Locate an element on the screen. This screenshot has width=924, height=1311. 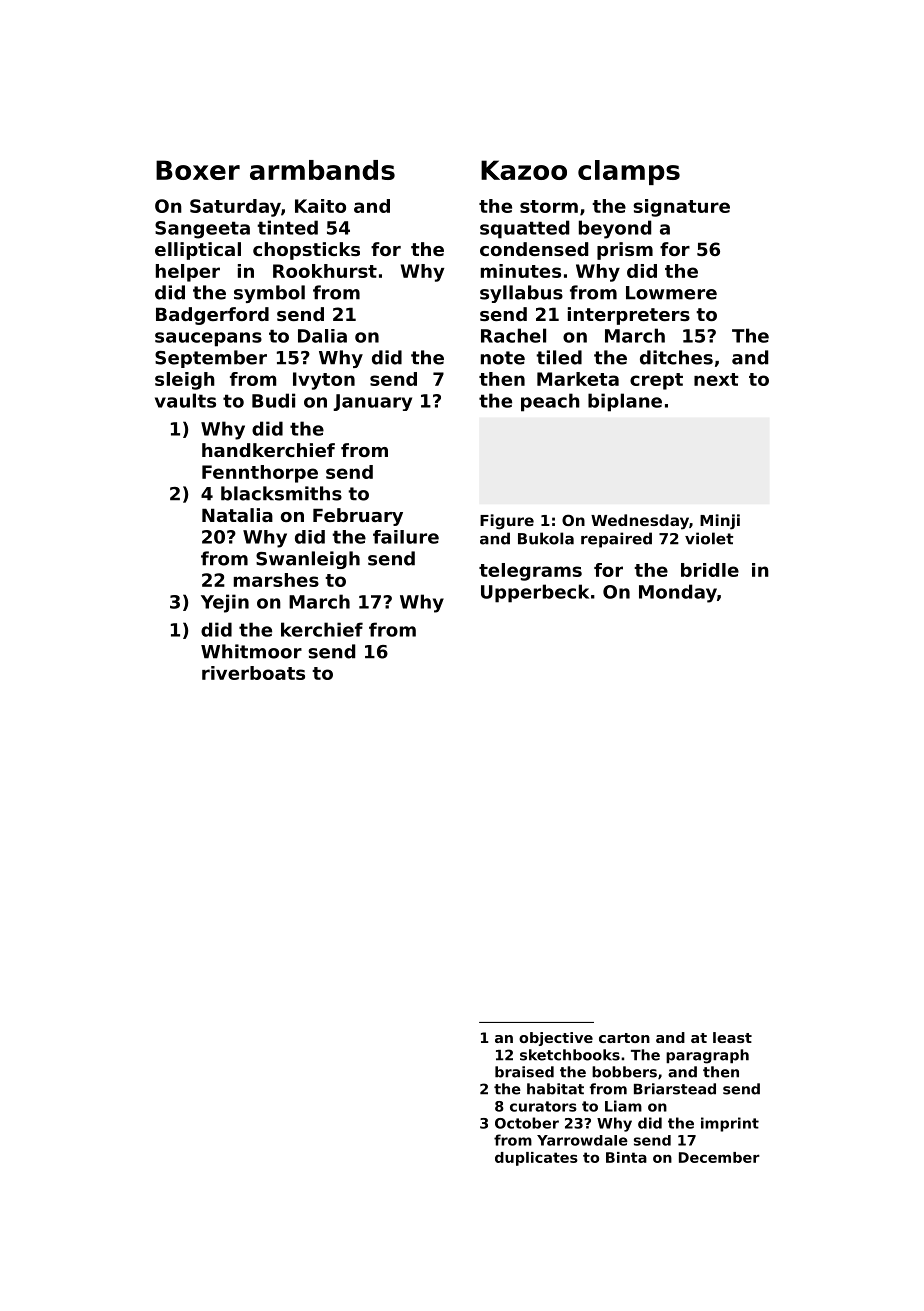
armbands is located at coordinates (322, 170).
